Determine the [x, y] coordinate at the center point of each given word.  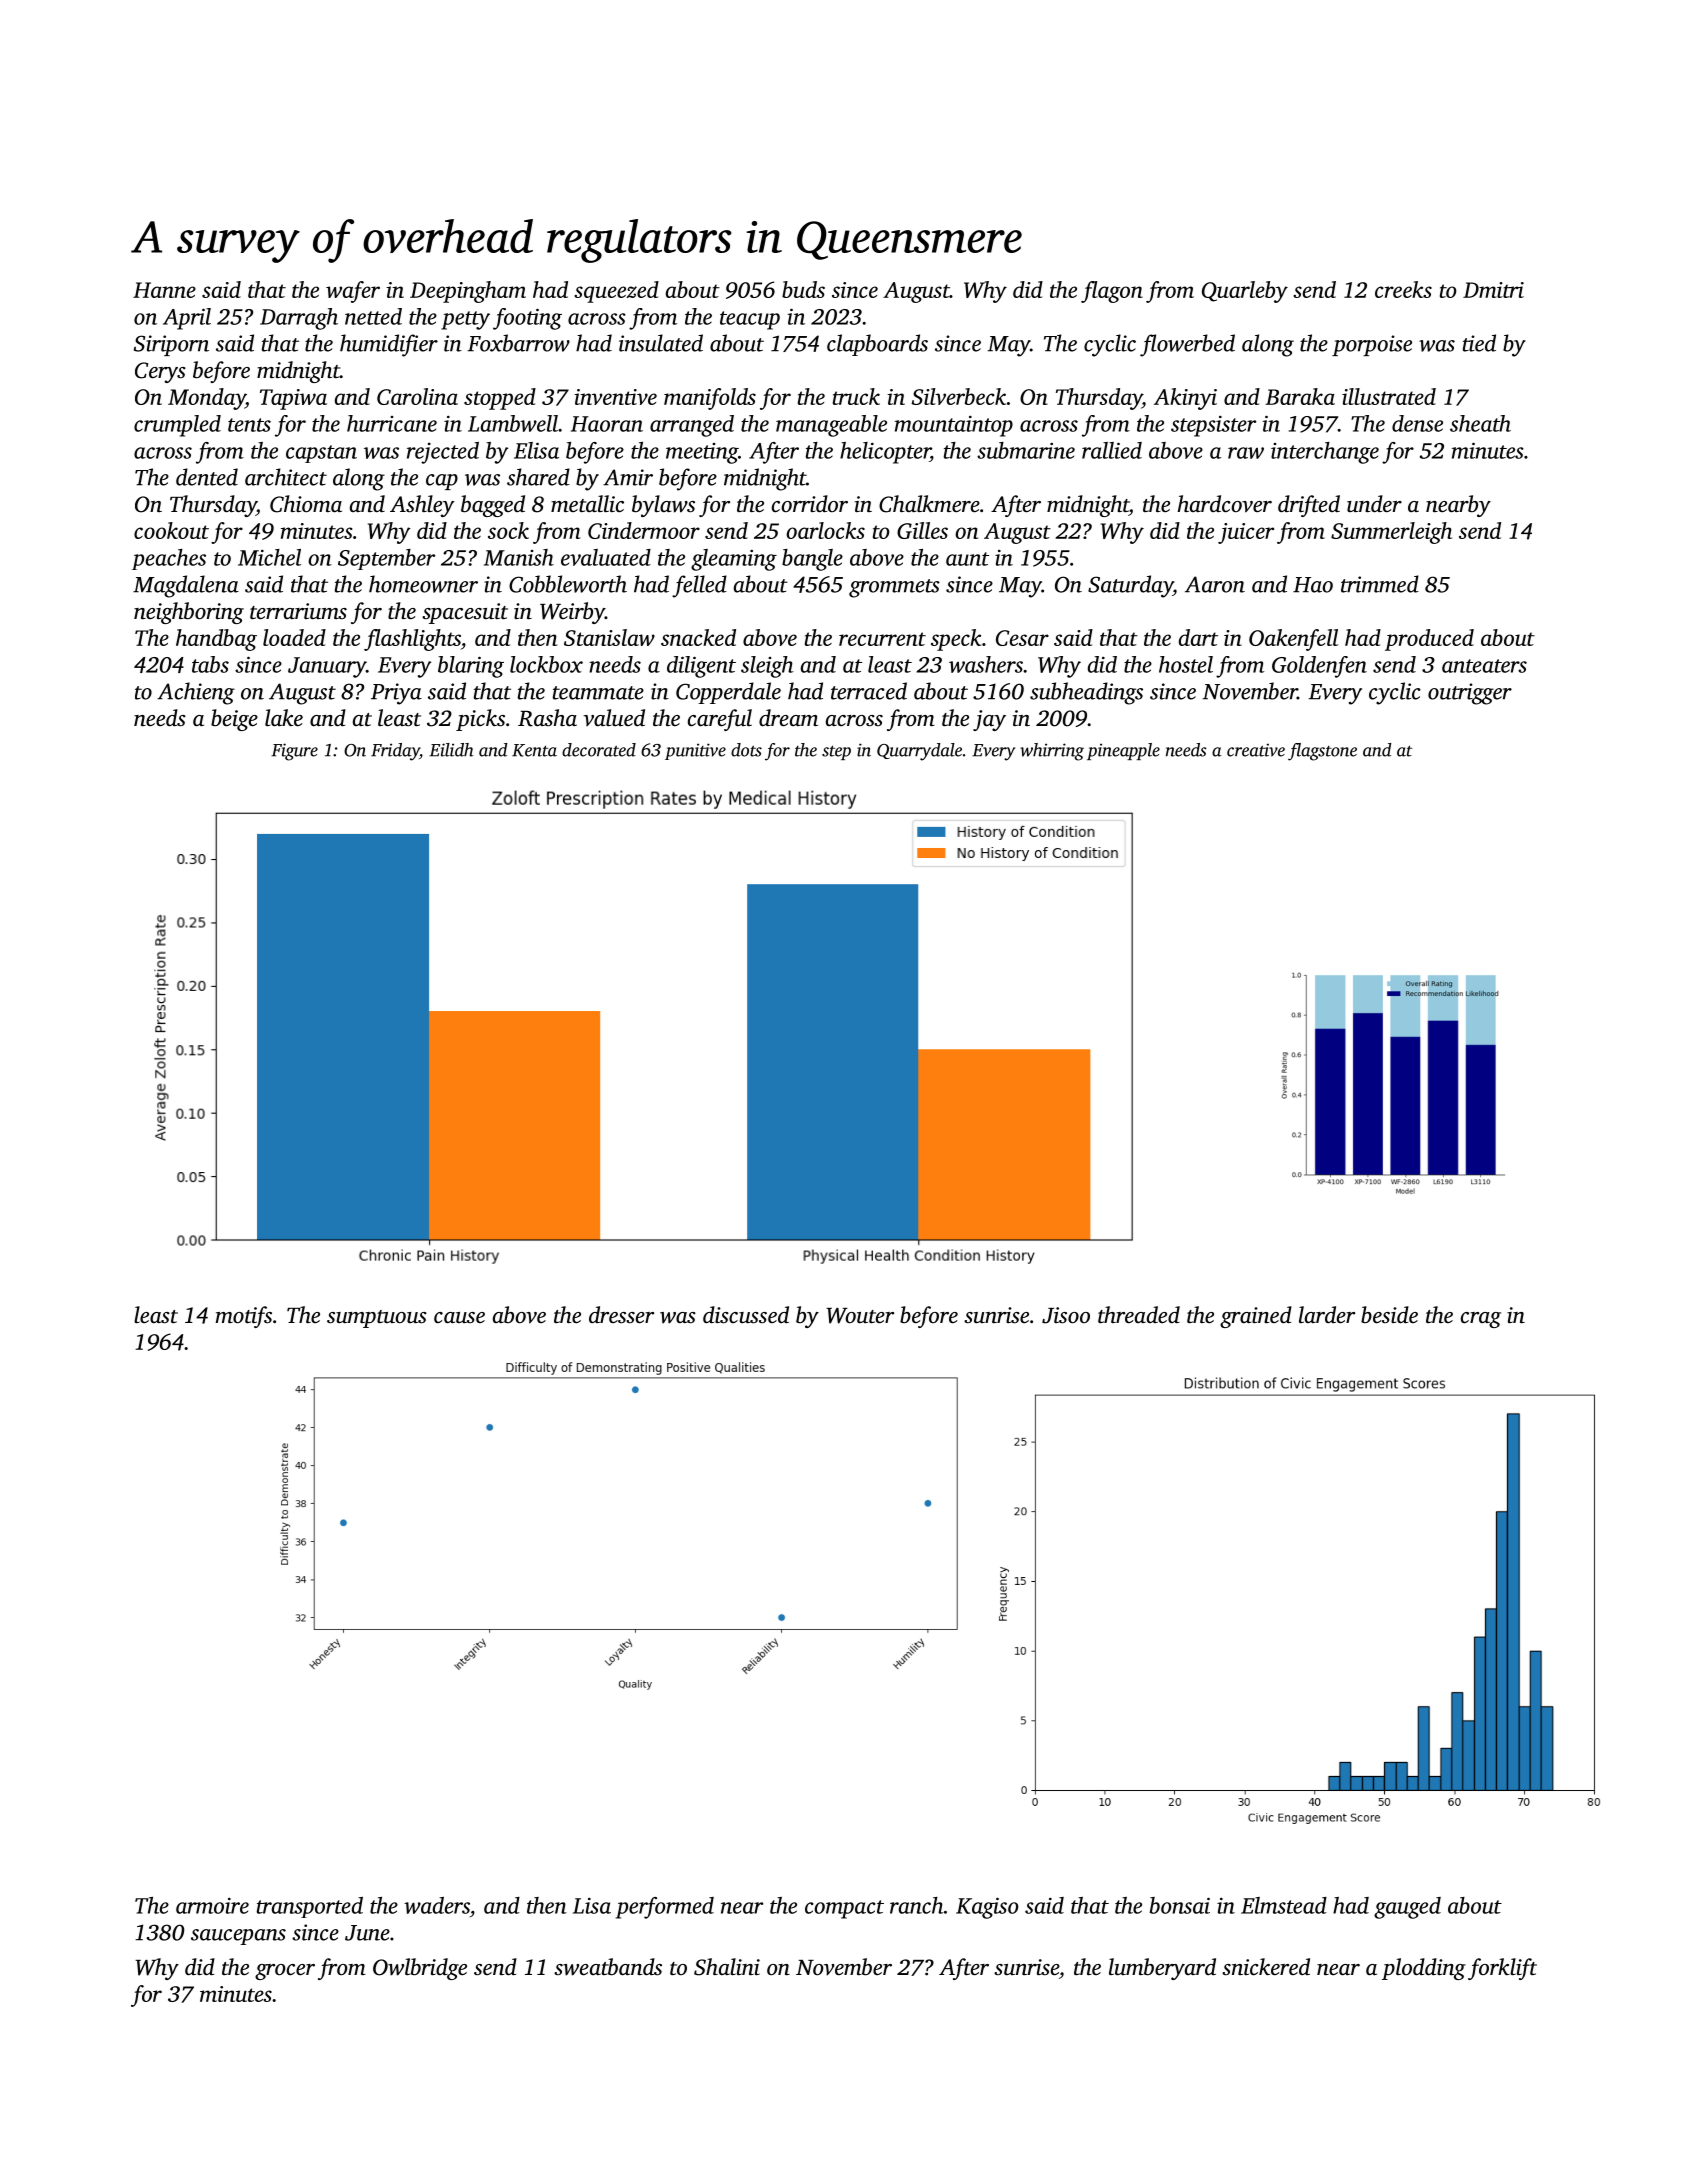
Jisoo [1066, 1315]
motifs [244, 1317]
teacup [750, 320]
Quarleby [1245, 292]
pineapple [1123, 751]
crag [1481, 1320]
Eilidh [451, 750]
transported [310, 1907]
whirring [1052, 752]
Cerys [160, 372]
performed [665, 1908]
